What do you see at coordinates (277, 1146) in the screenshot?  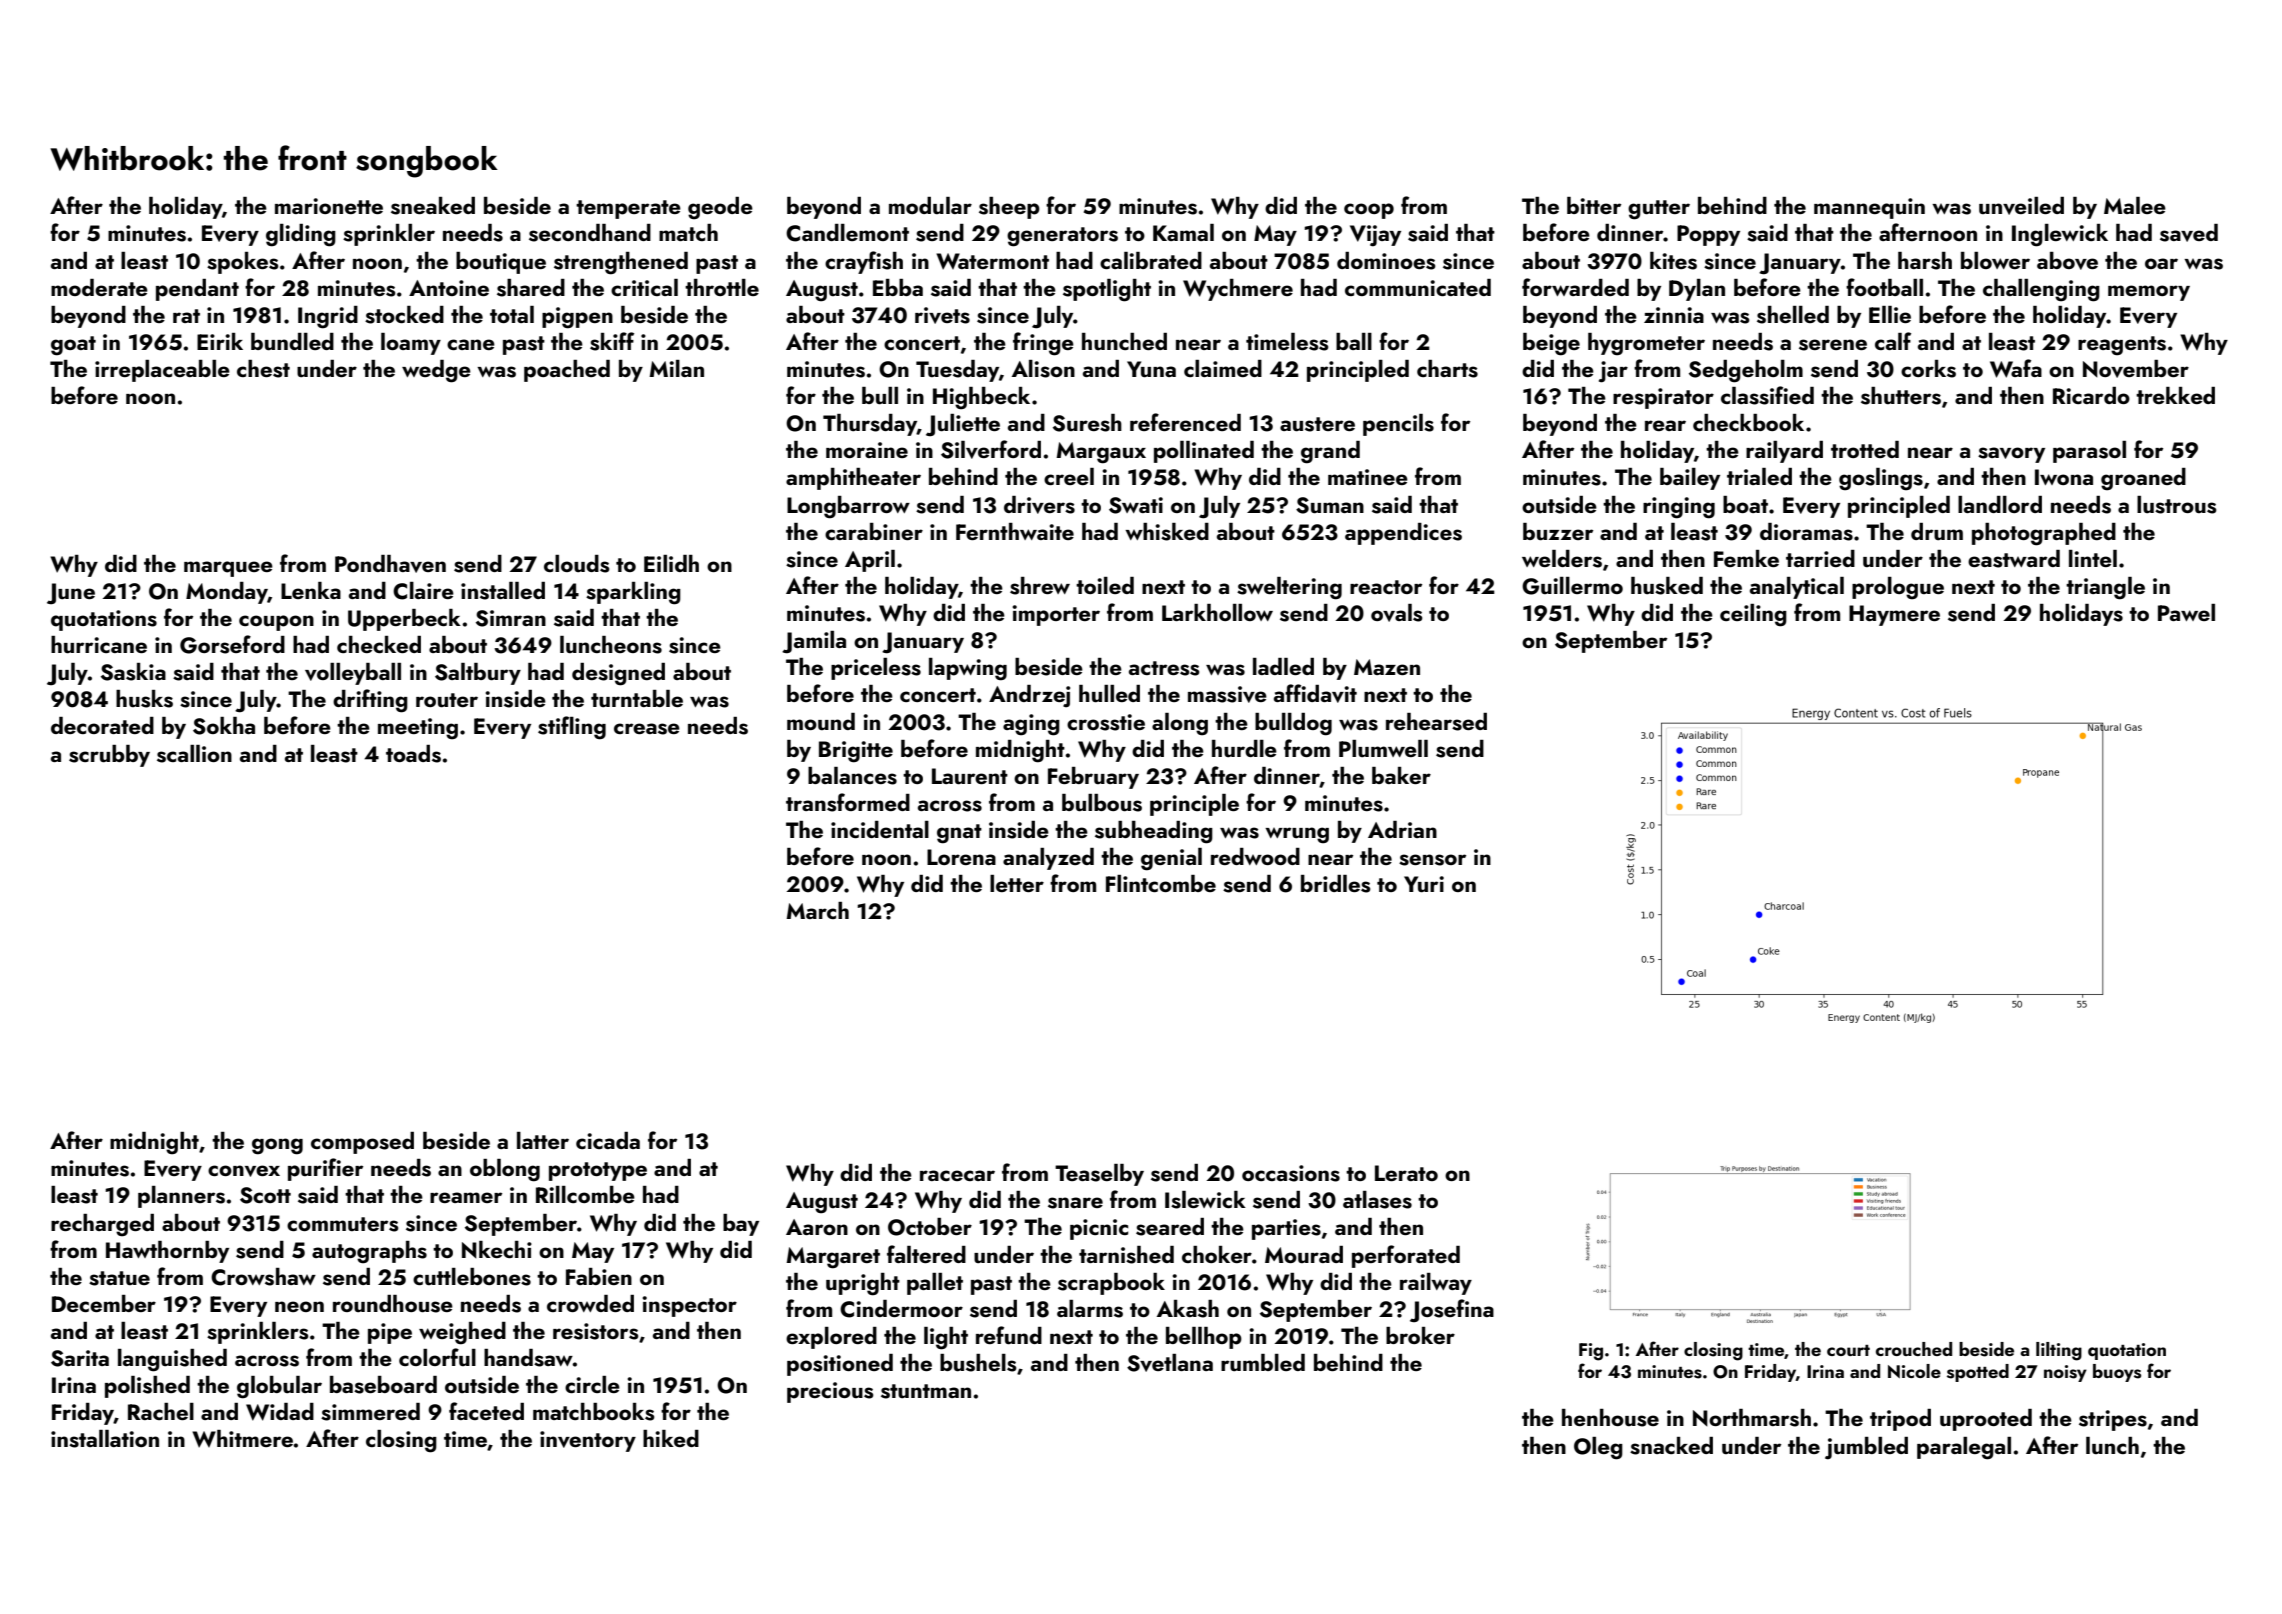 I see `gong` at bounding box center [277, 1146].
